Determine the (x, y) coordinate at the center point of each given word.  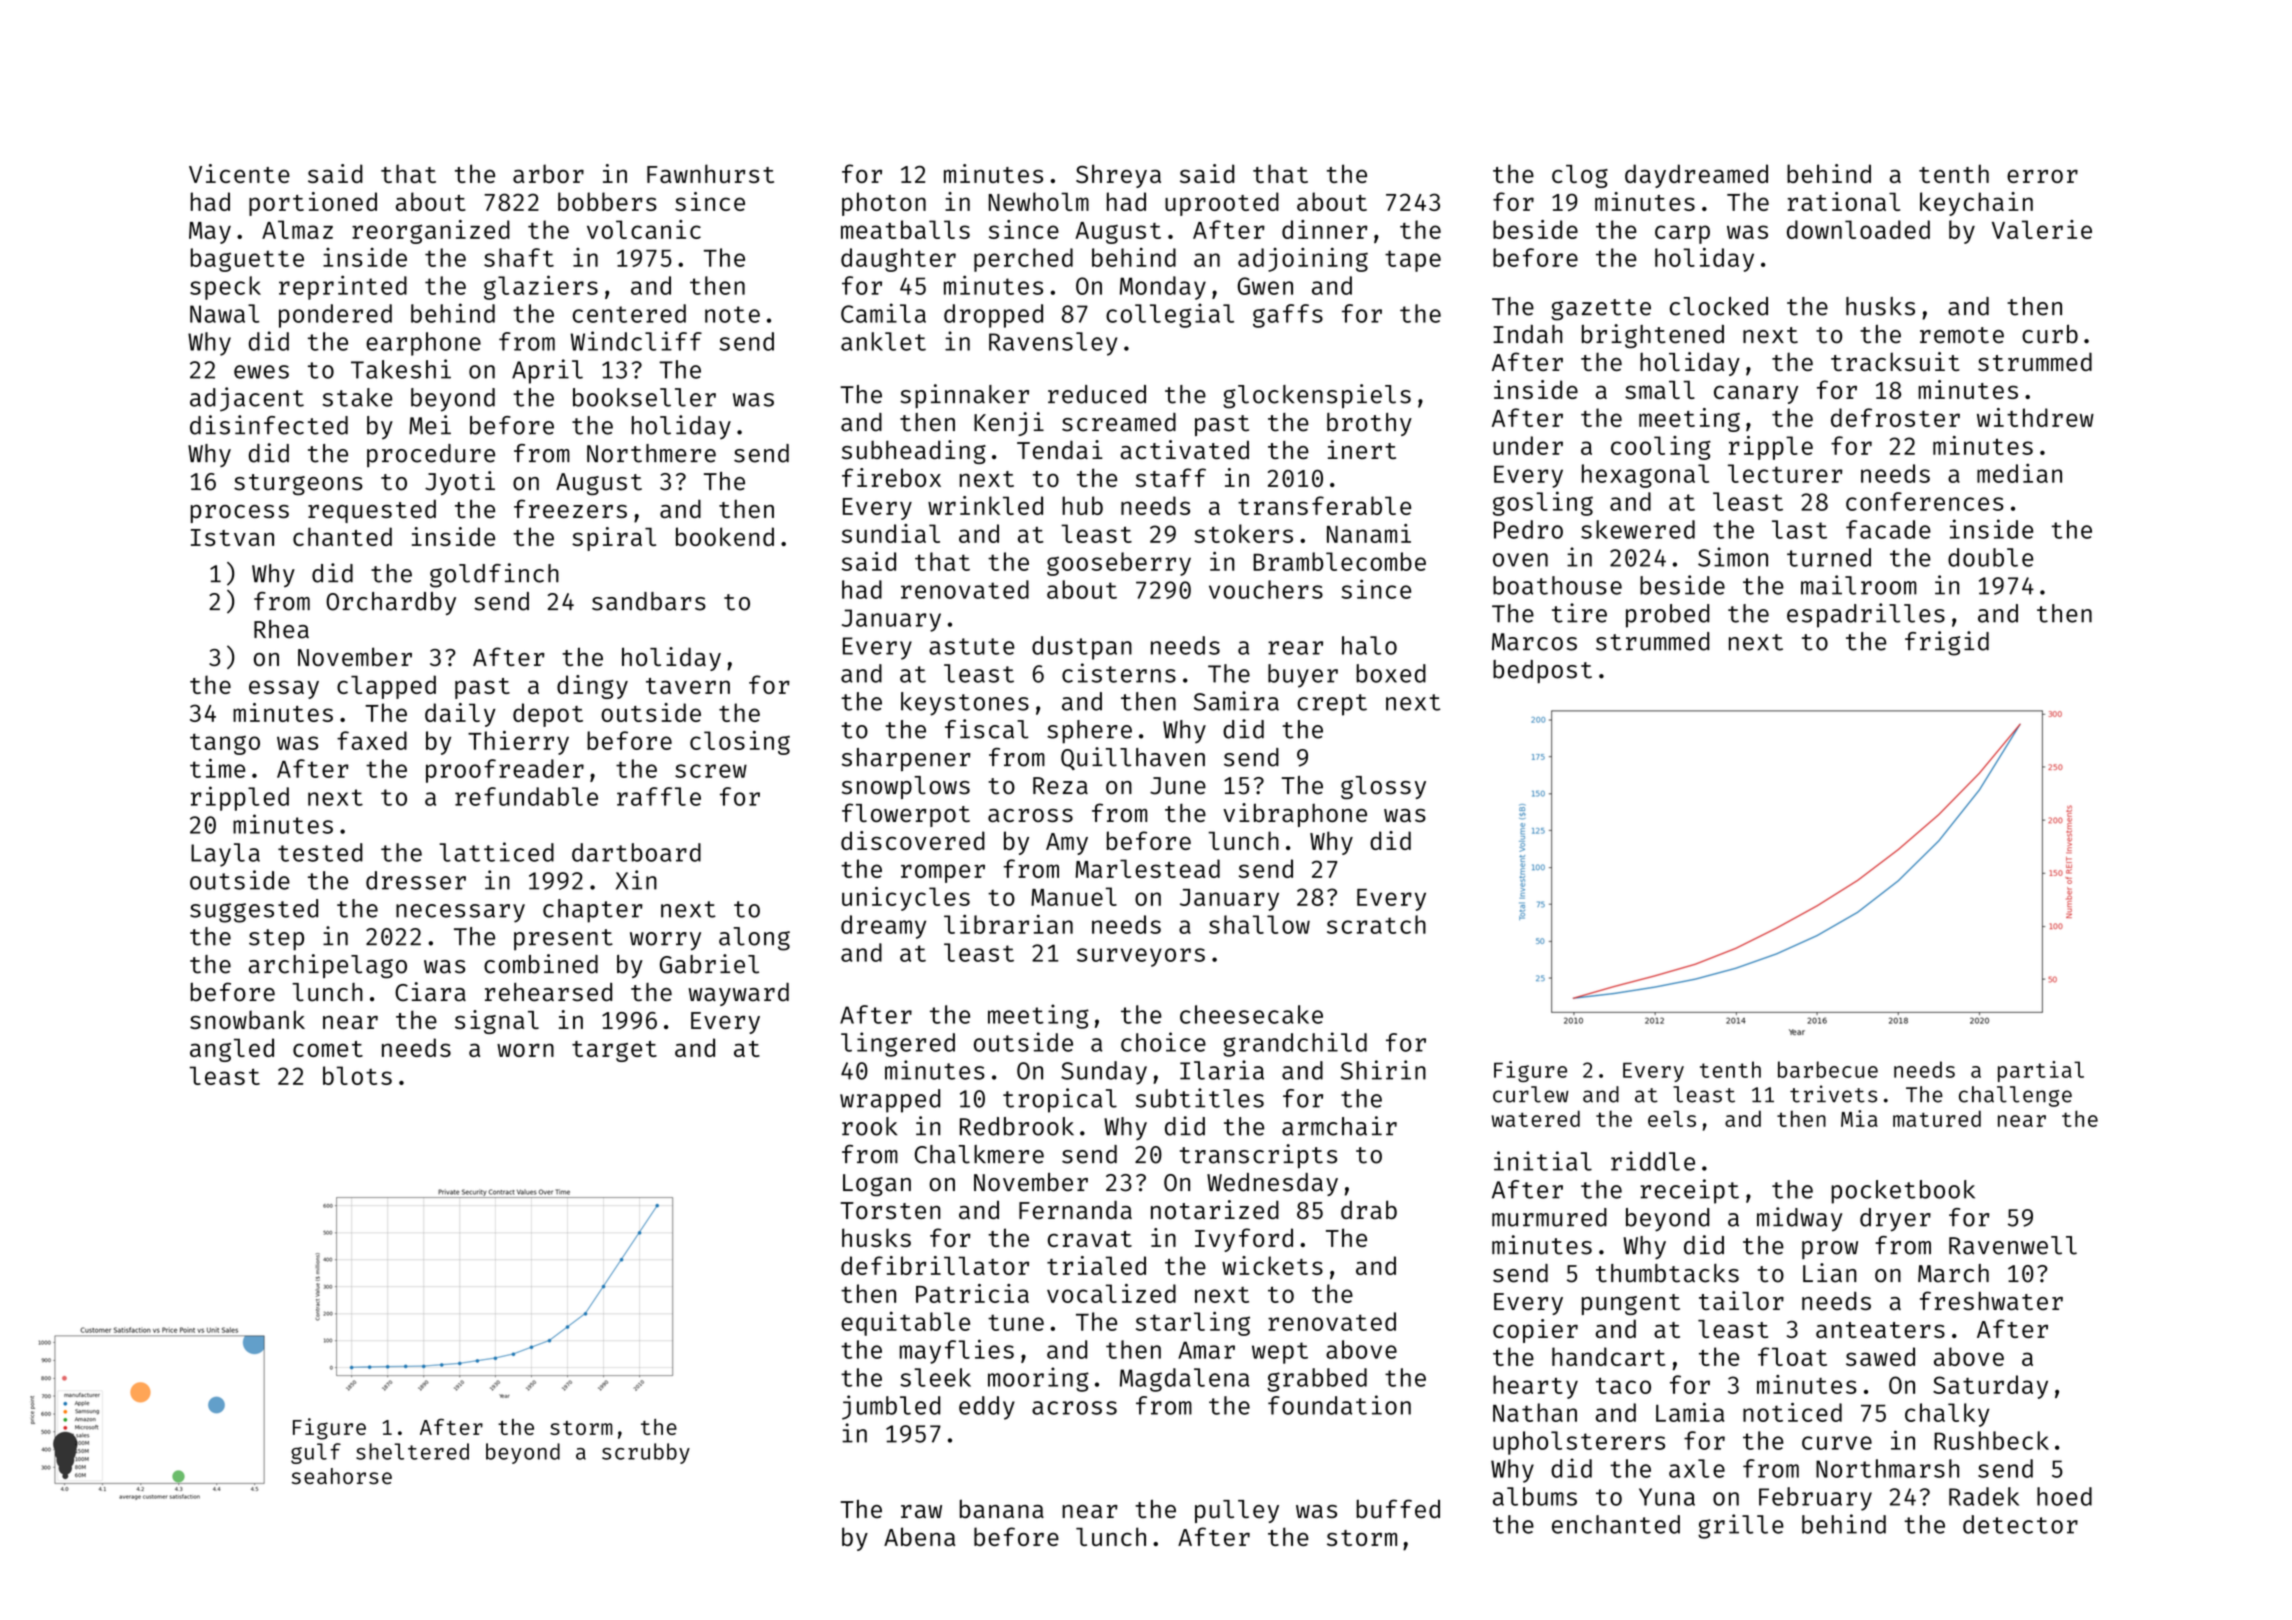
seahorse (342, 1476)
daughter (898, 260)
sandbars (649, 601)
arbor (548, 173)
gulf (316, 1453)
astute (972, 646)
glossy (1383, 787)
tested (320, 852)
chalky (1947, 1415)
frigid (1947, 643)
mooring (1038, 1379)
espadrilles (1866, 615)
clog (1580, 176)
